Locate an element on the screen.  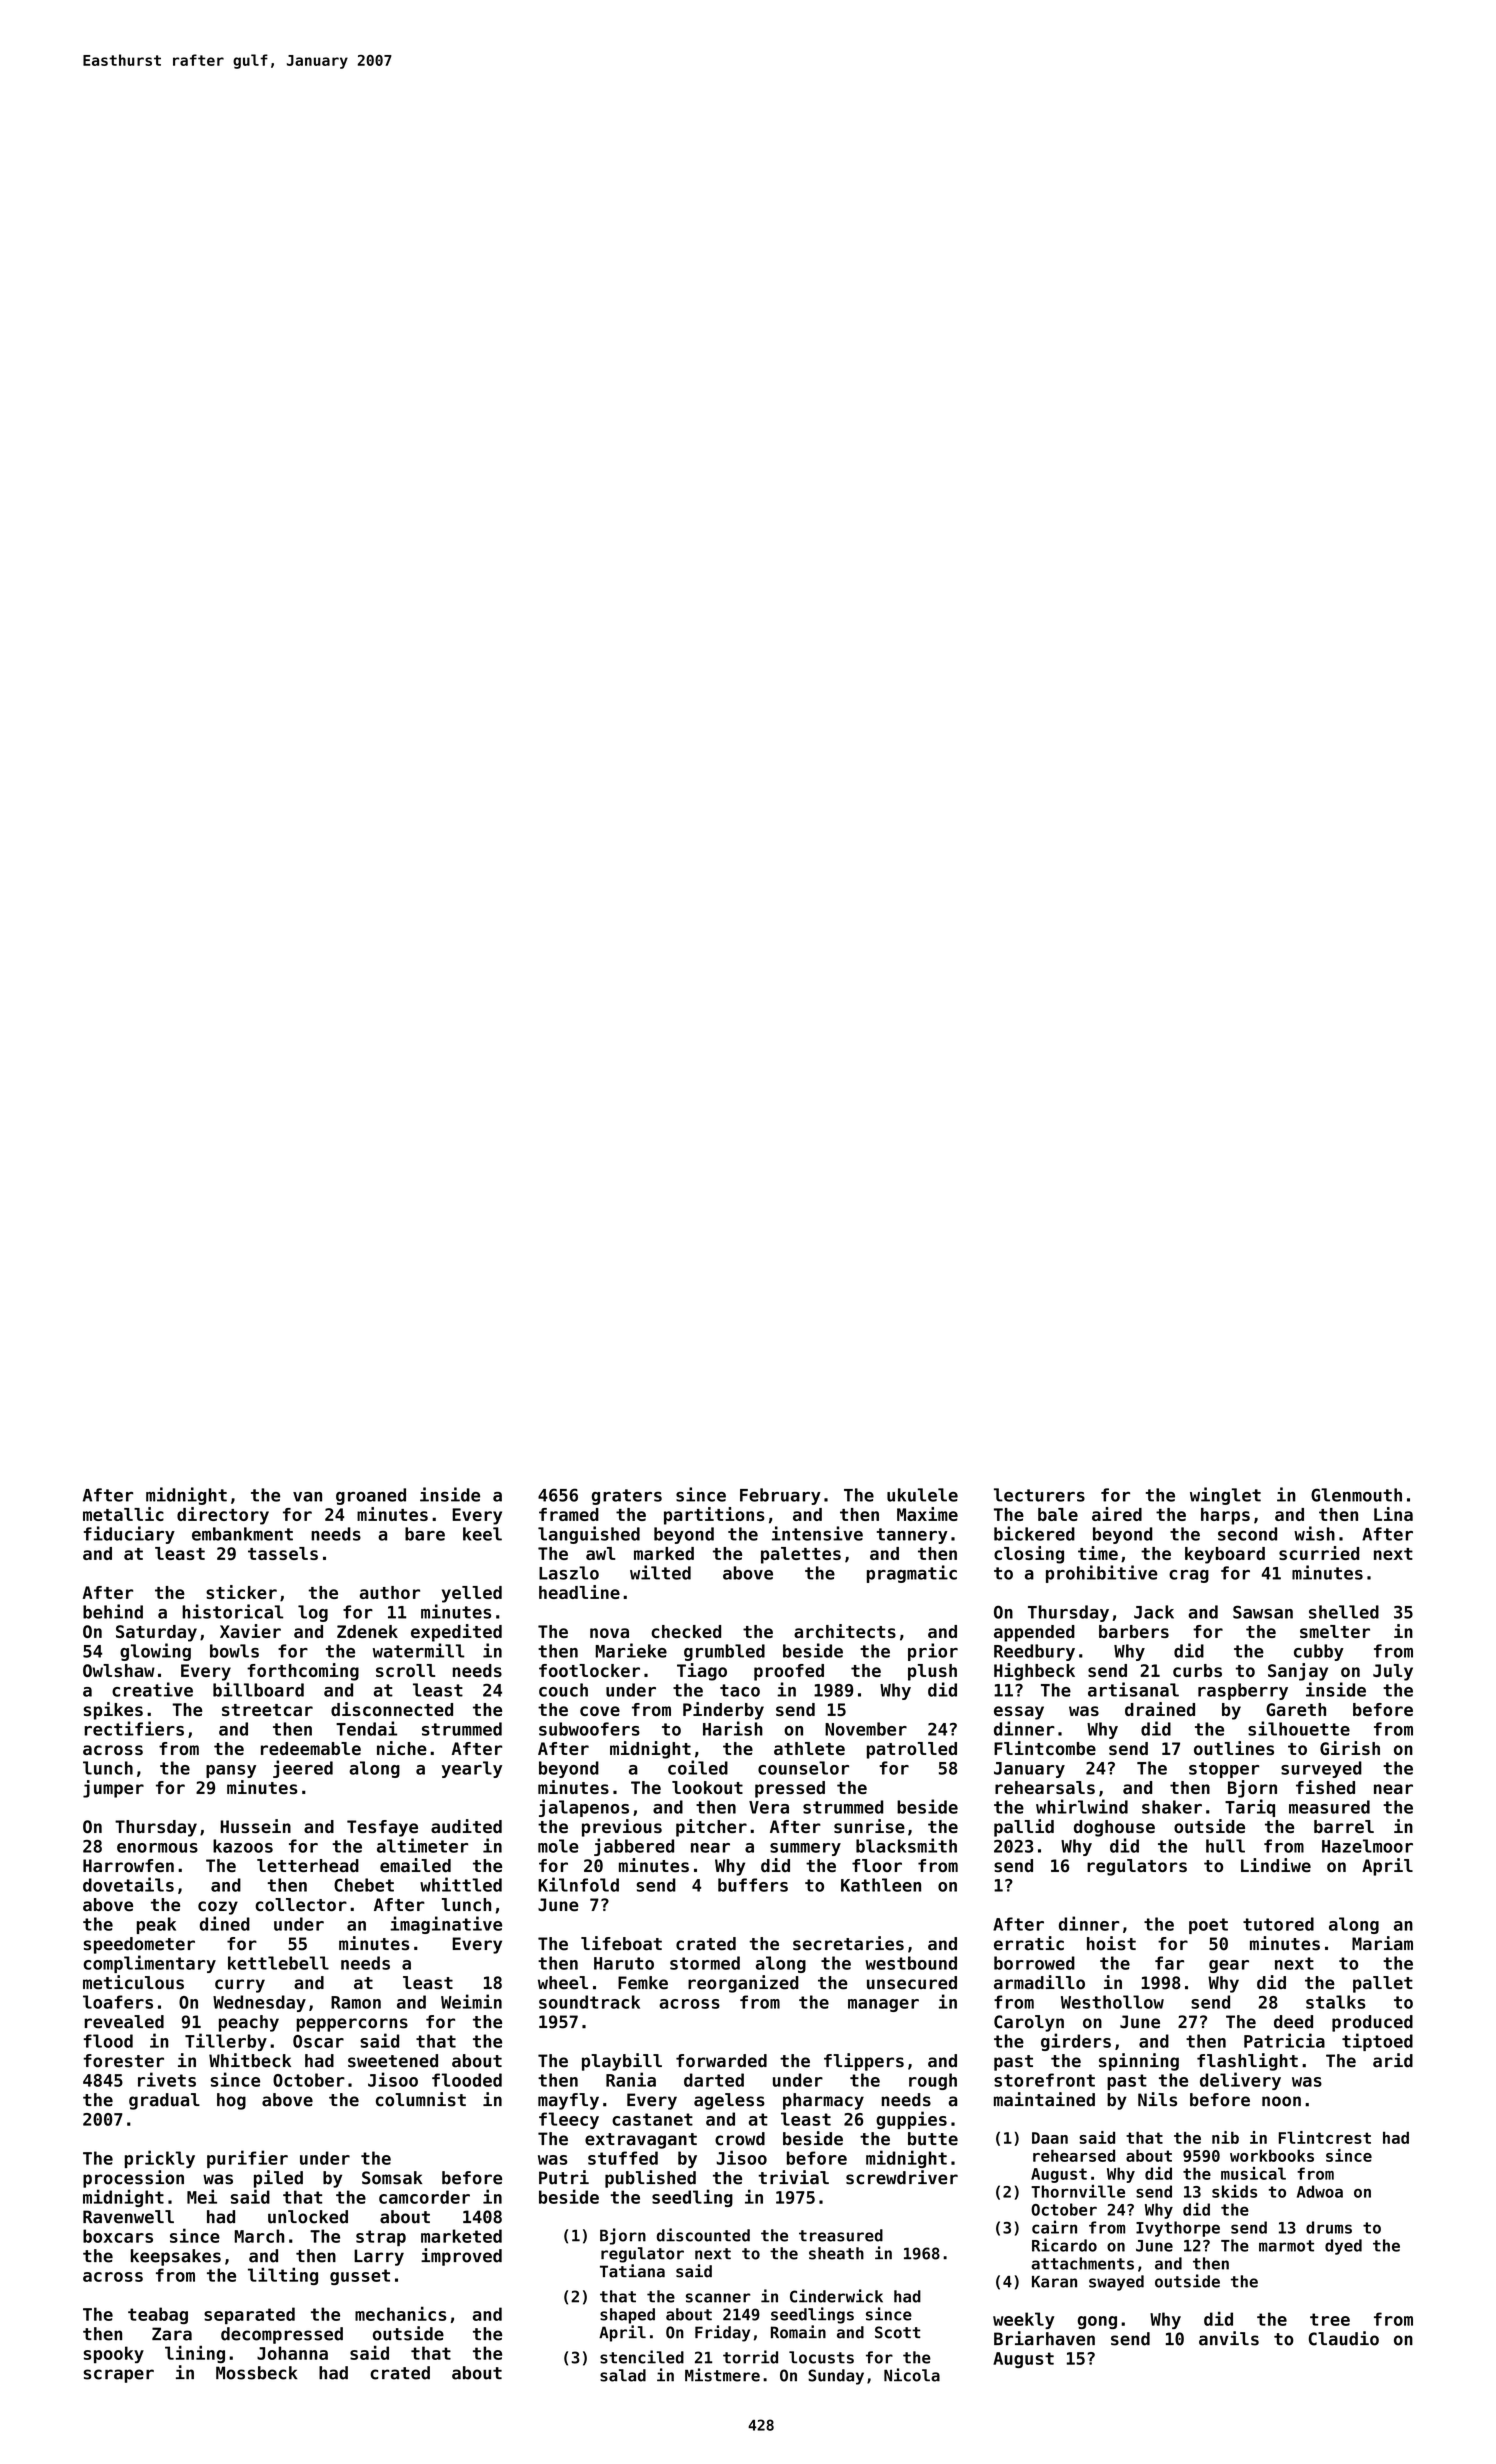
procession is located at coordinates (133, 2179).
